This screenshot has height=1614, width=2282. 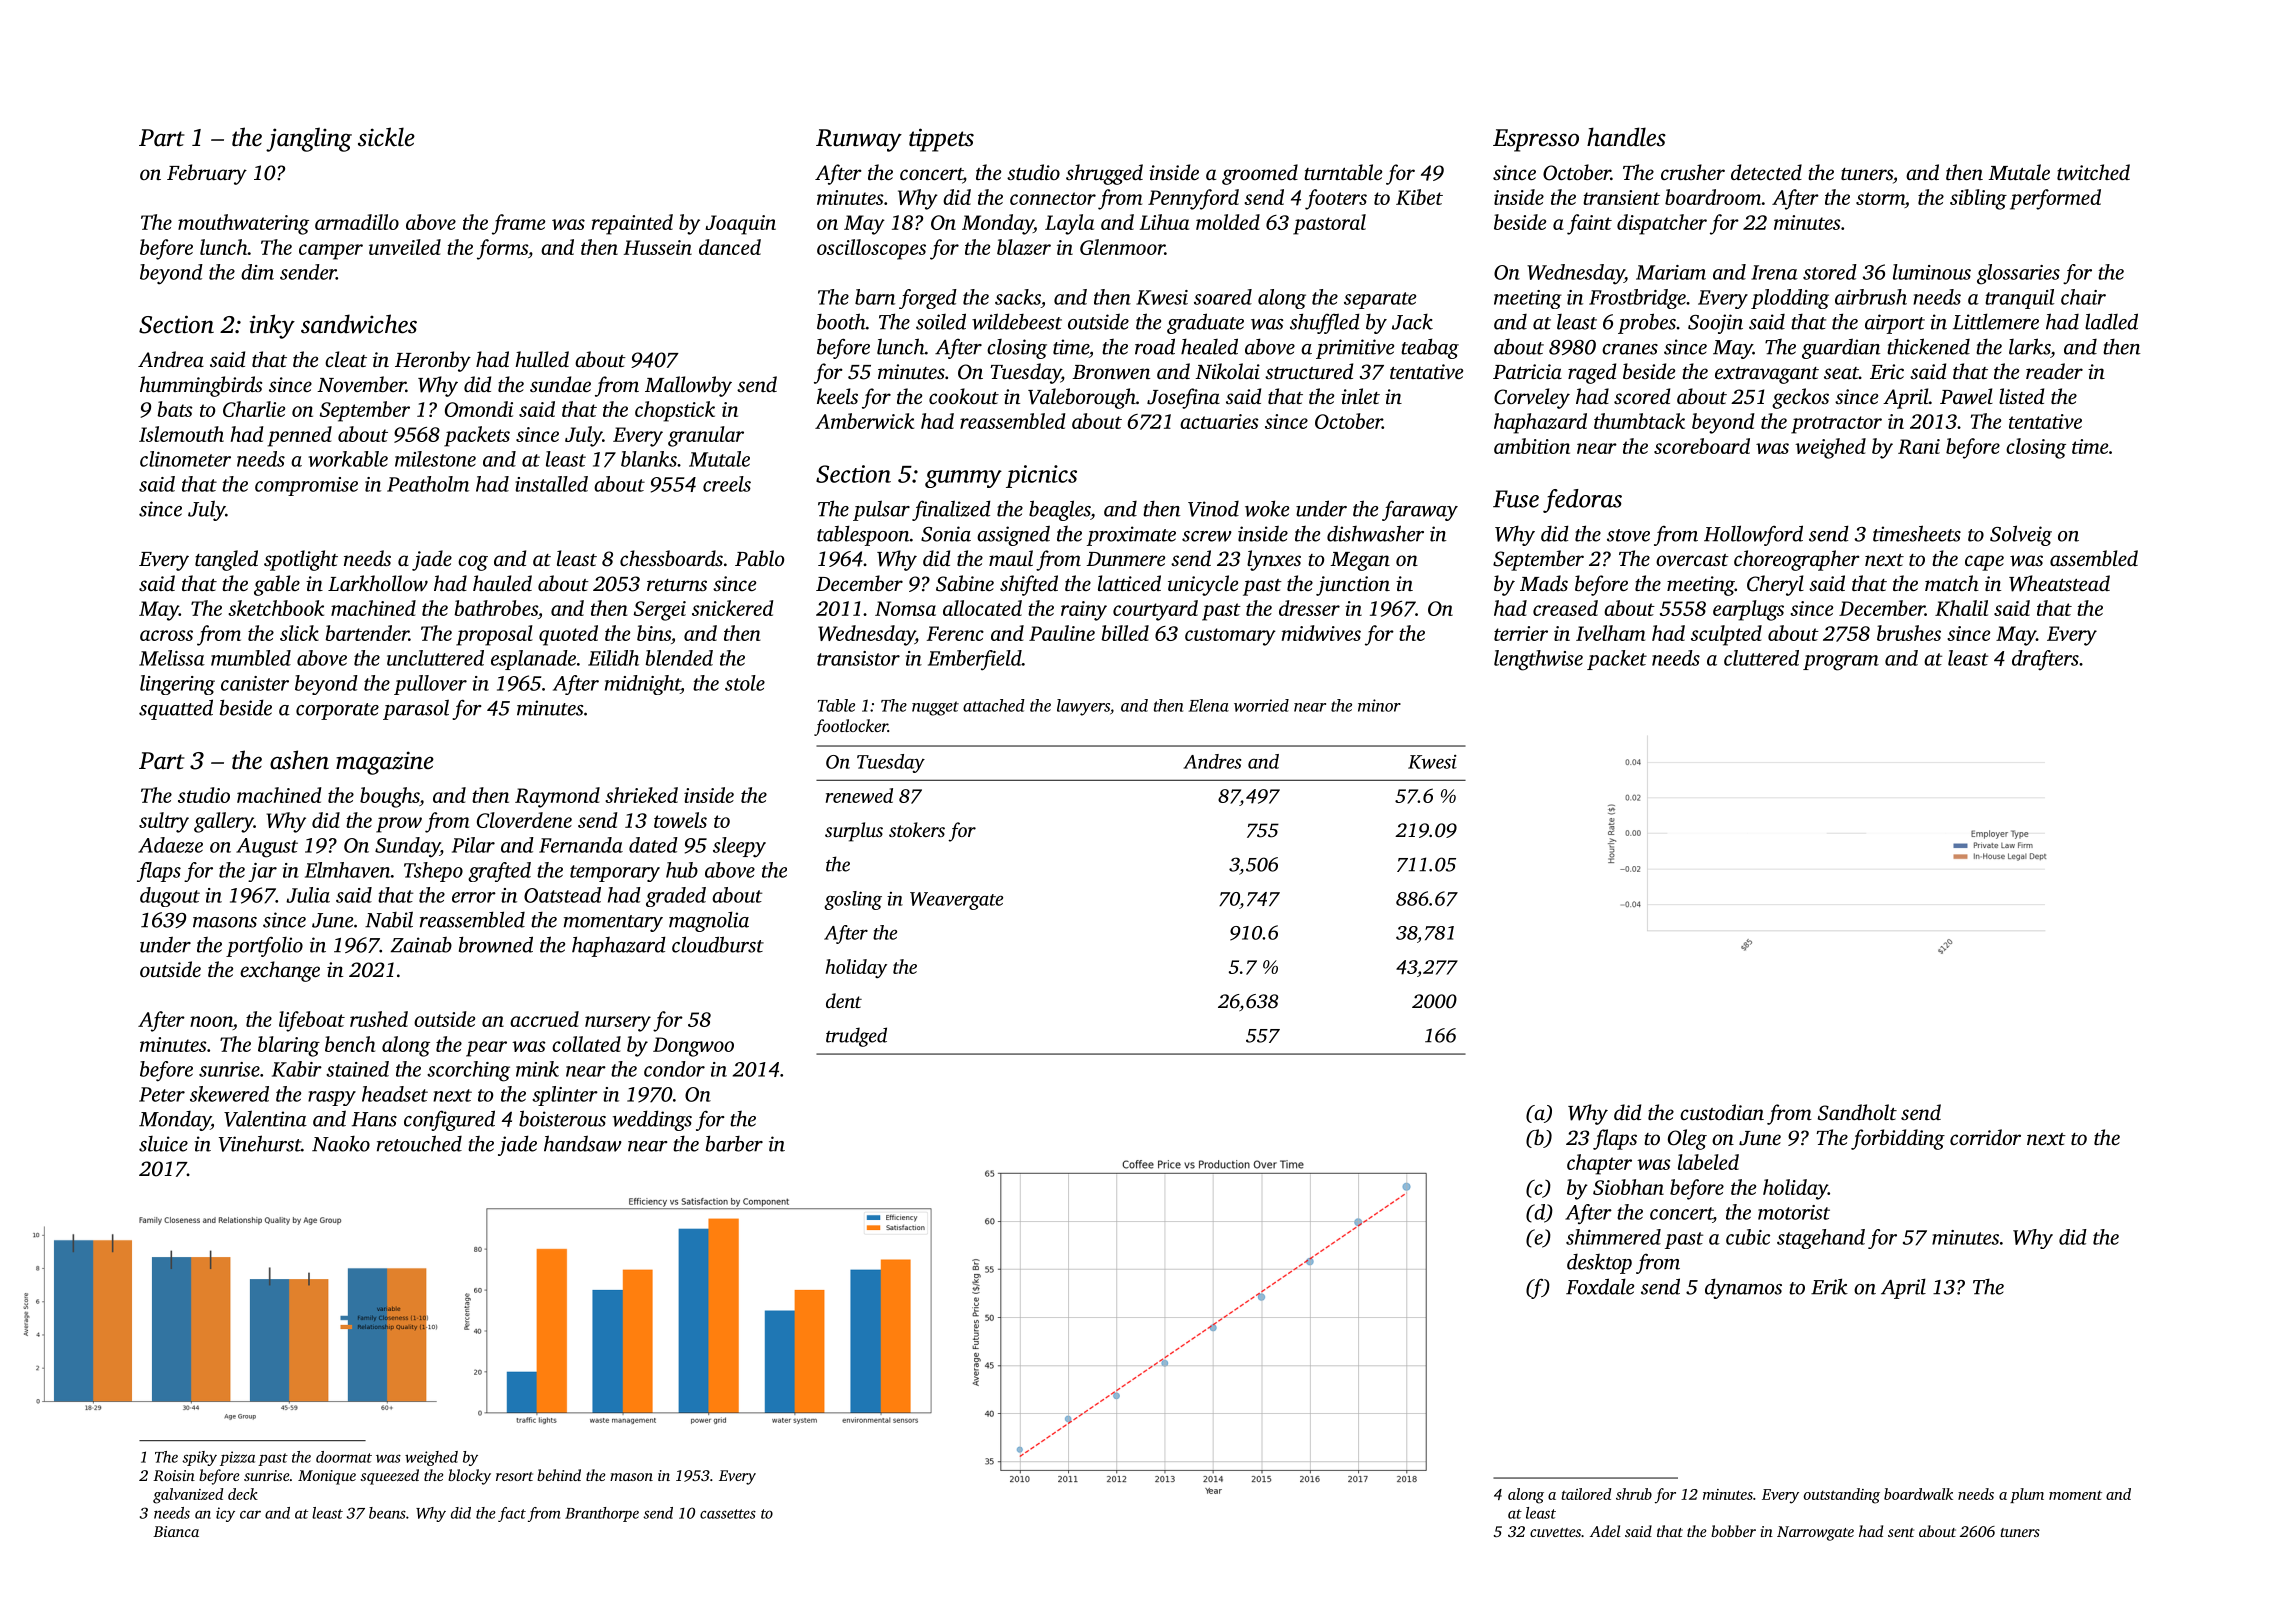 What do you see at coordinates (1733, 1531) in the screenshot?
I see `bobber` at bounding box center [1733, 1531].
